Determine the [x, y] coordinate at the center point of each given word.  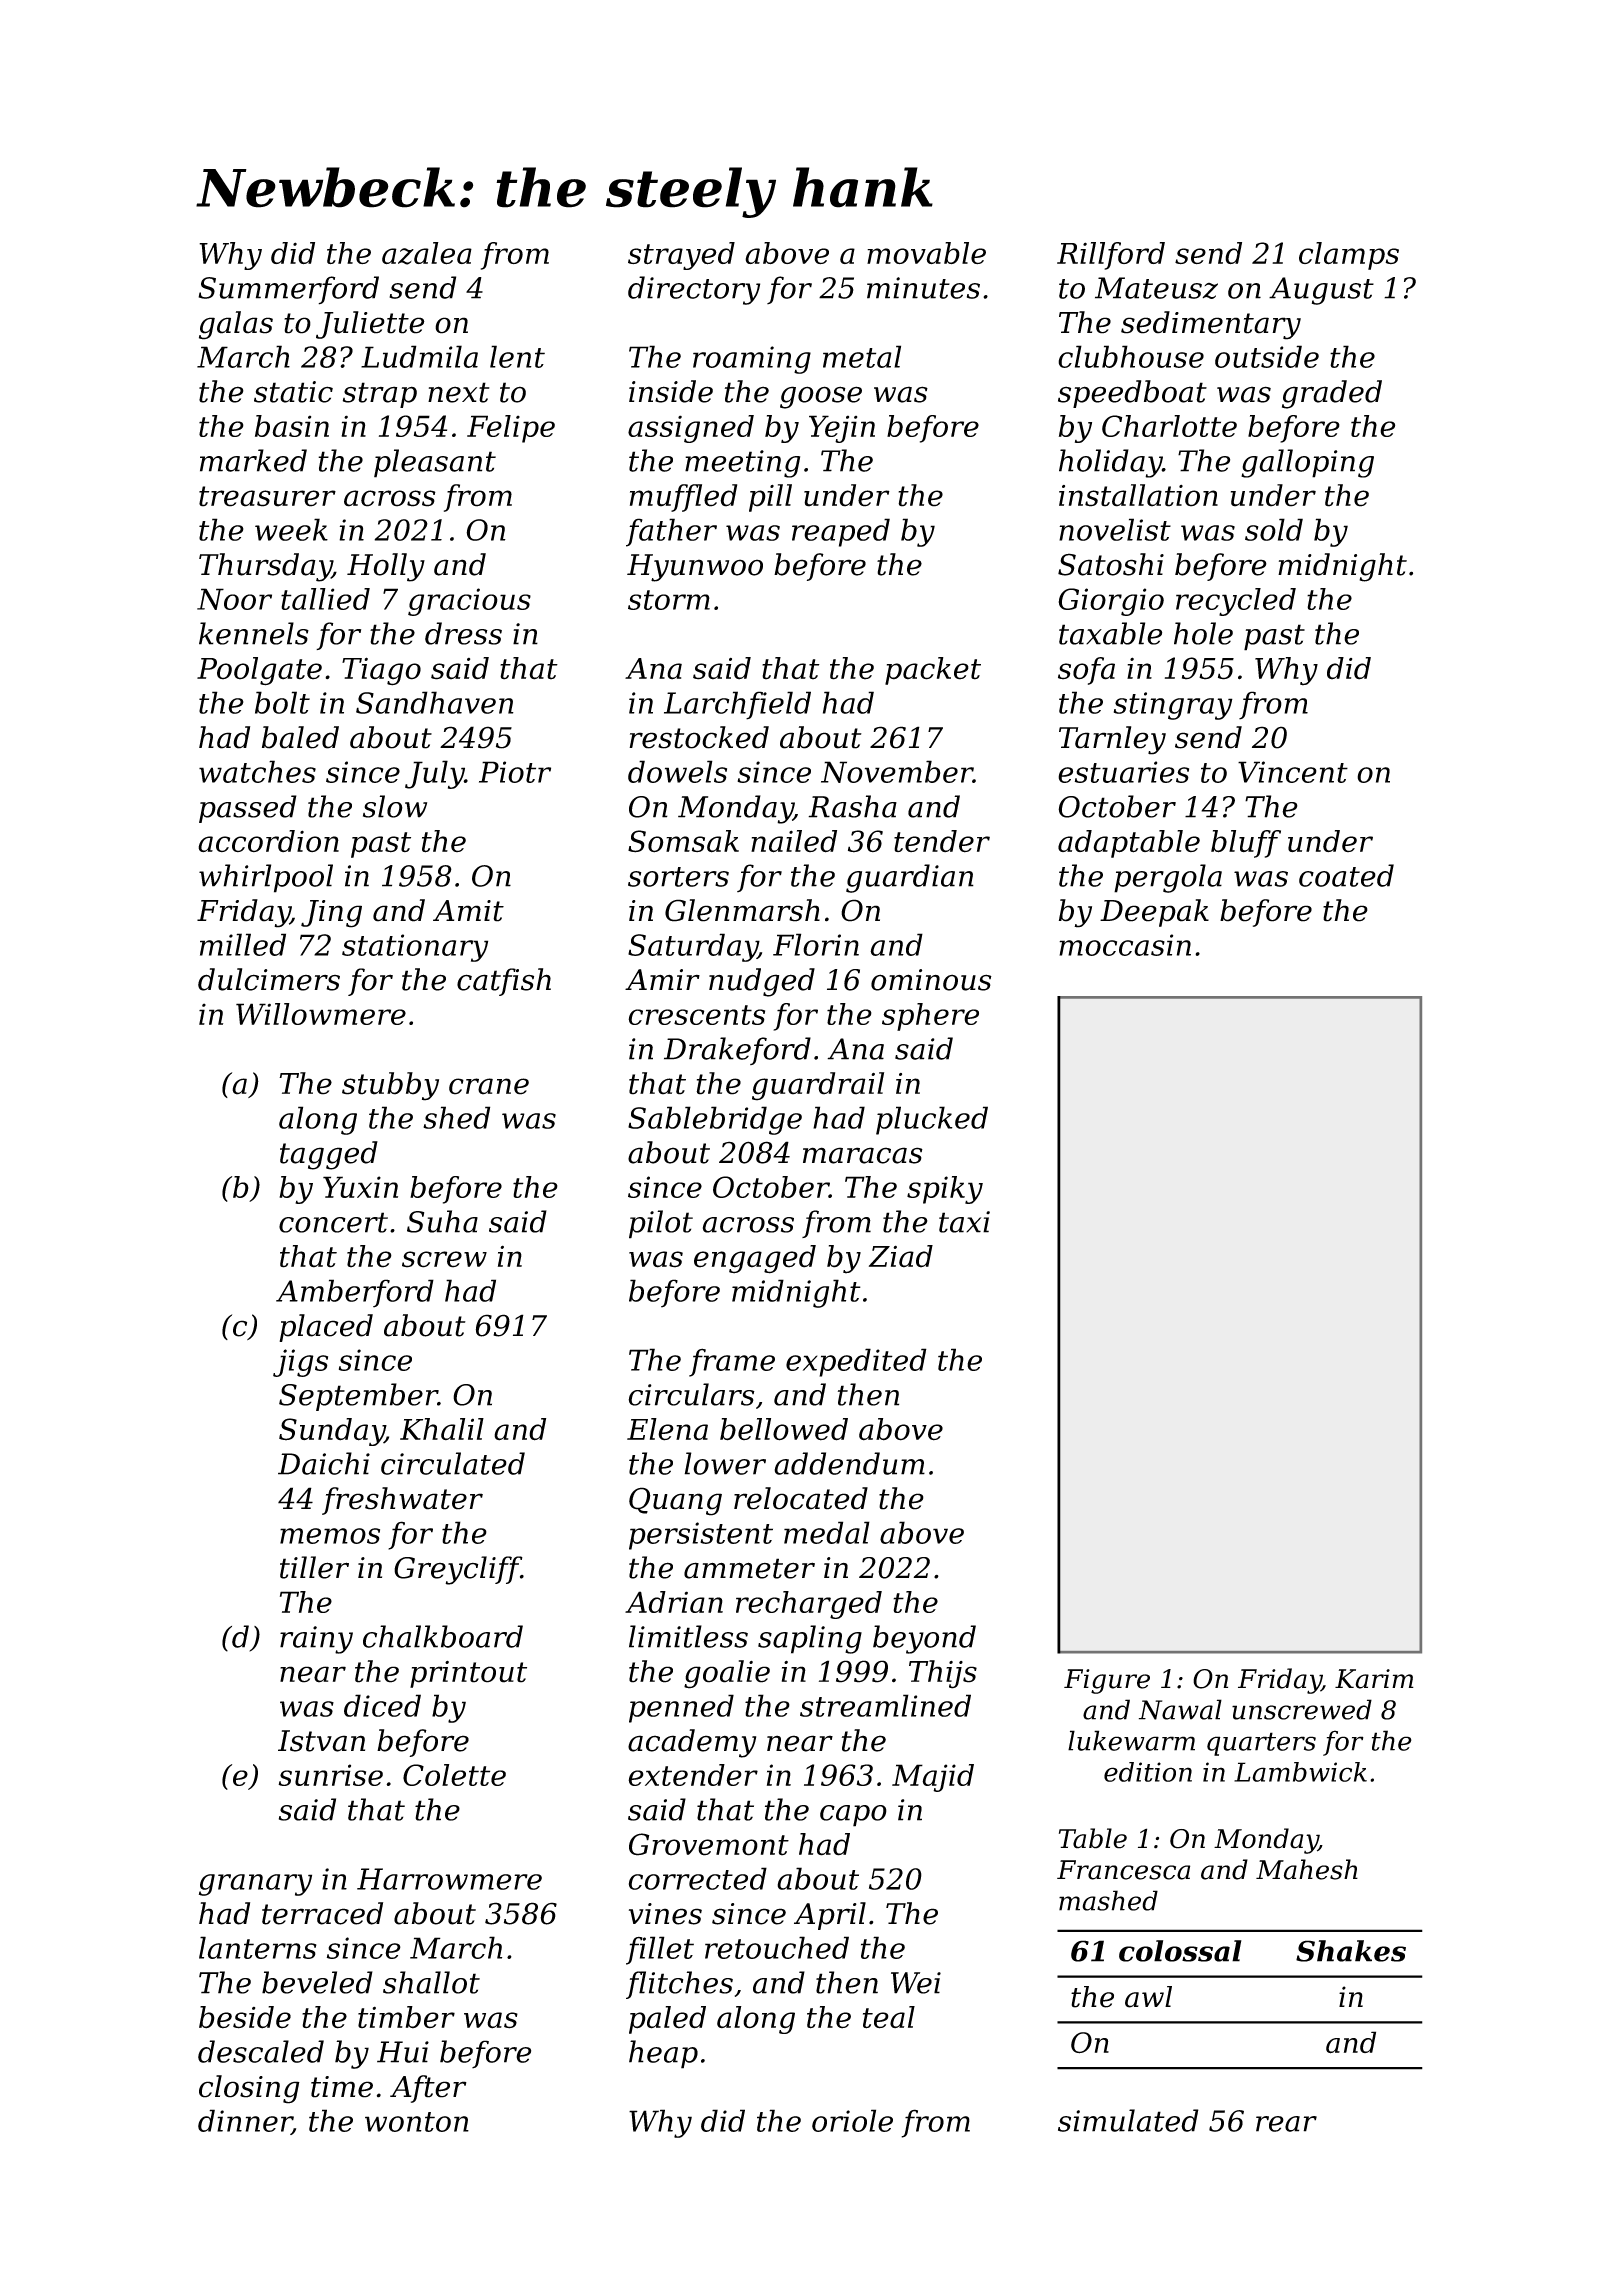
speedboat [1132, 394]
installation [1138, 495]
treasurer [267, 496]
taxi [964, 1222]
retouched [777, 1947]
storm [669, 600]
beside [245, 2017]
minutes [923, 288]
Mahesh [1307, 1869]
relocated [801, 1498]
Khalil [442, 1429]
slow [395, 806]
